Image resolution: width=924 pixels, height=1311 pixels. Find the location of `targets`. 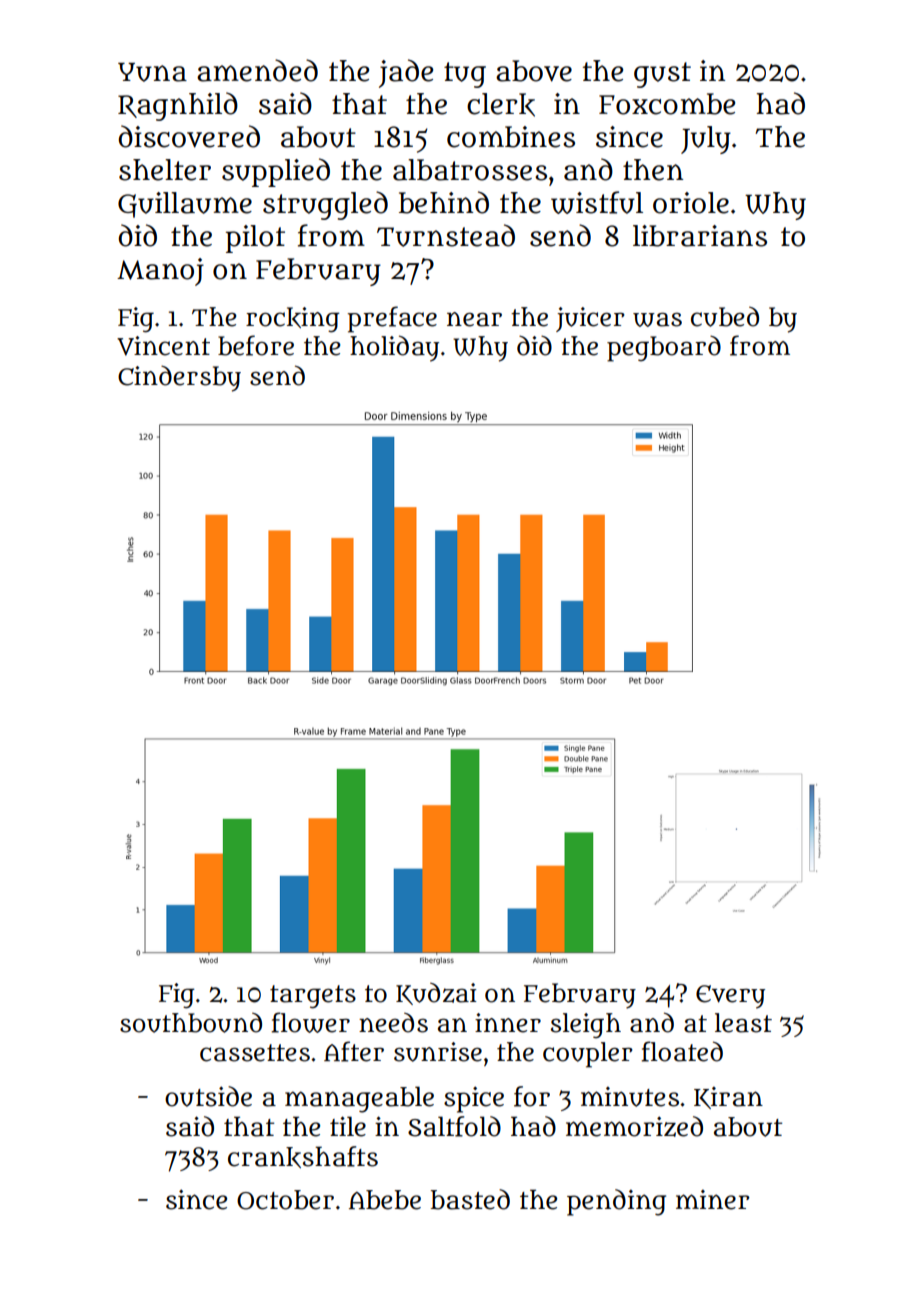

targets is located at coordinates (313, 997).
